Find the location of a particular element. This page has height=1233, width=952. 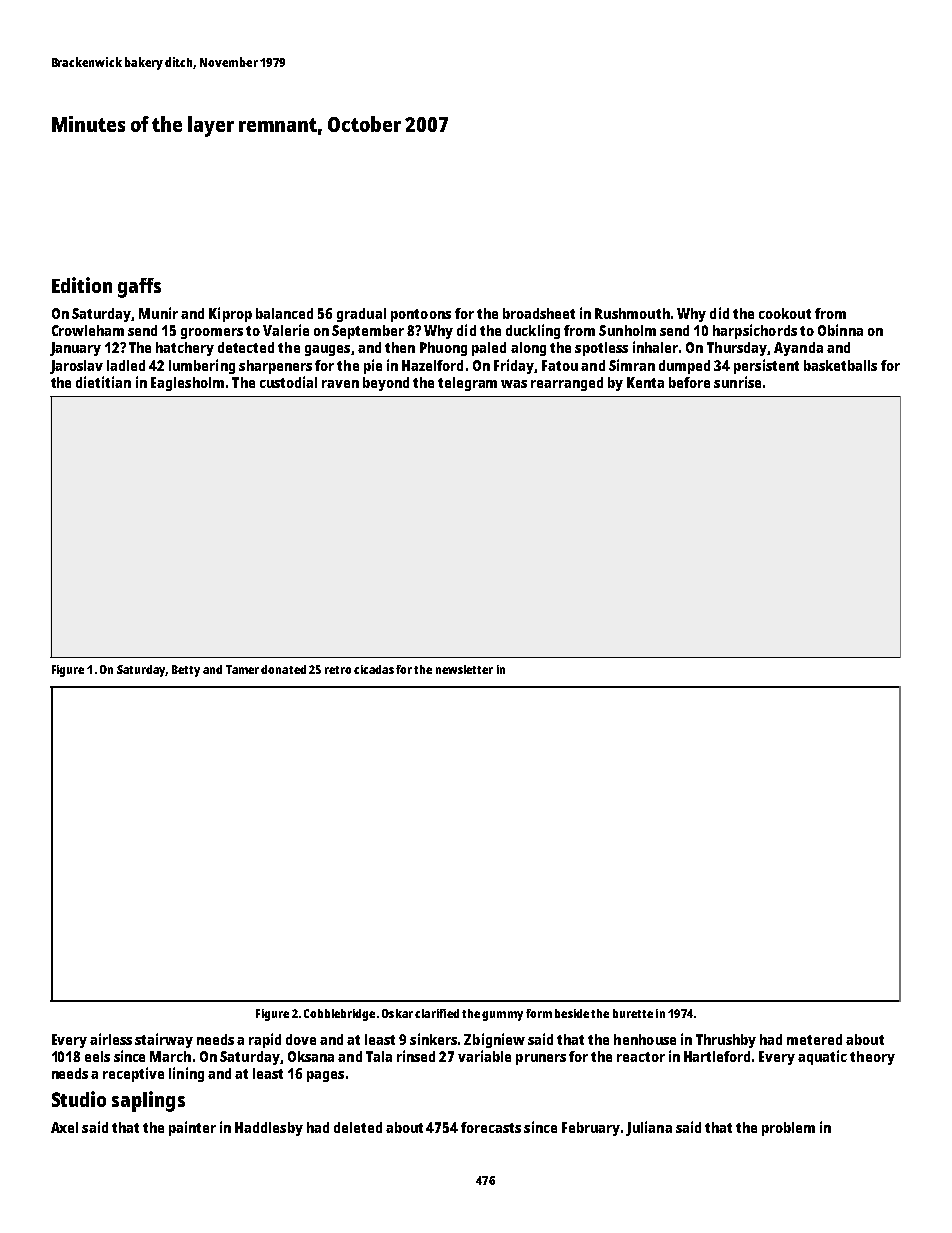

Axel is located at coordinates (64, 1127).
